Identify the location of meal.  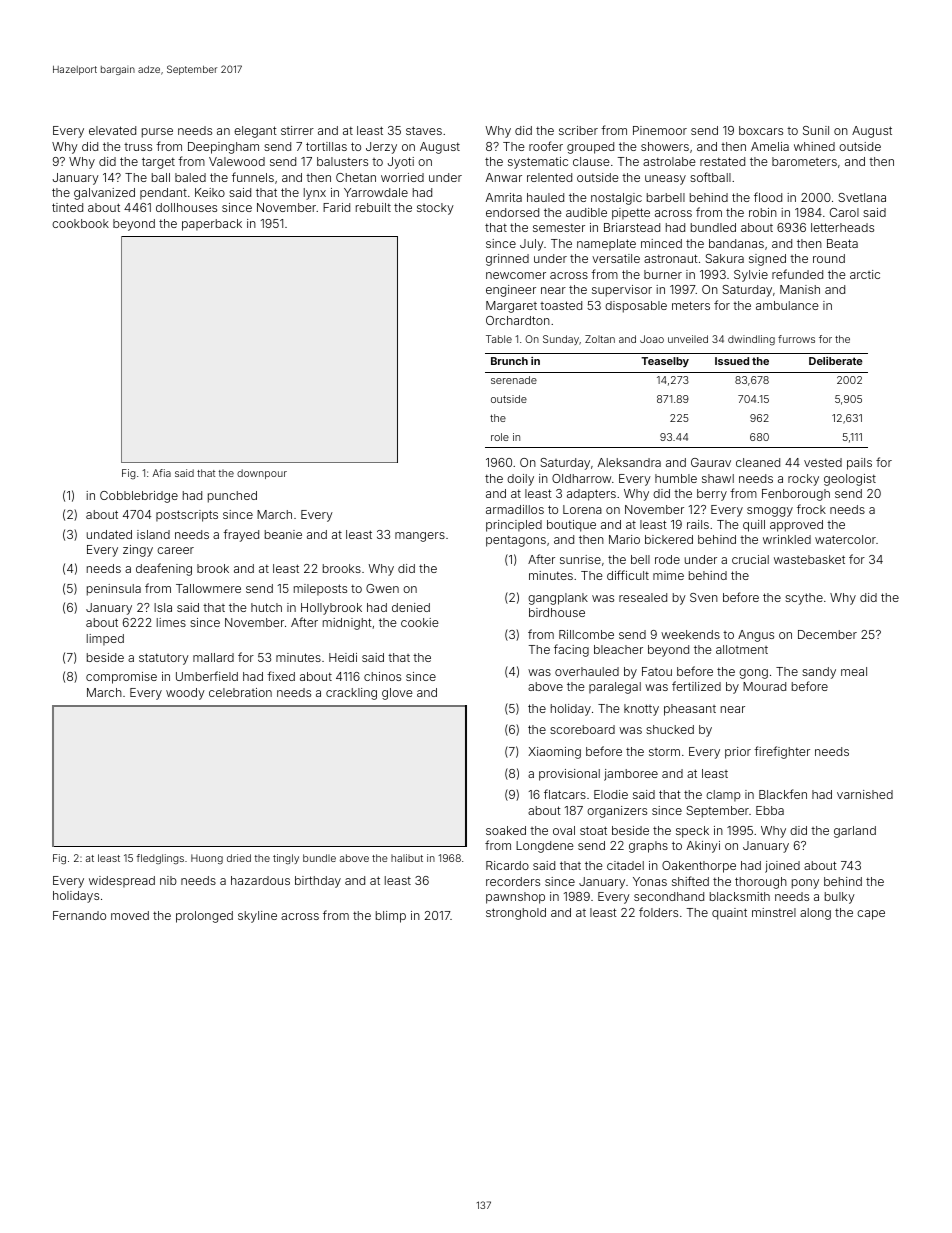
(854, 671).
